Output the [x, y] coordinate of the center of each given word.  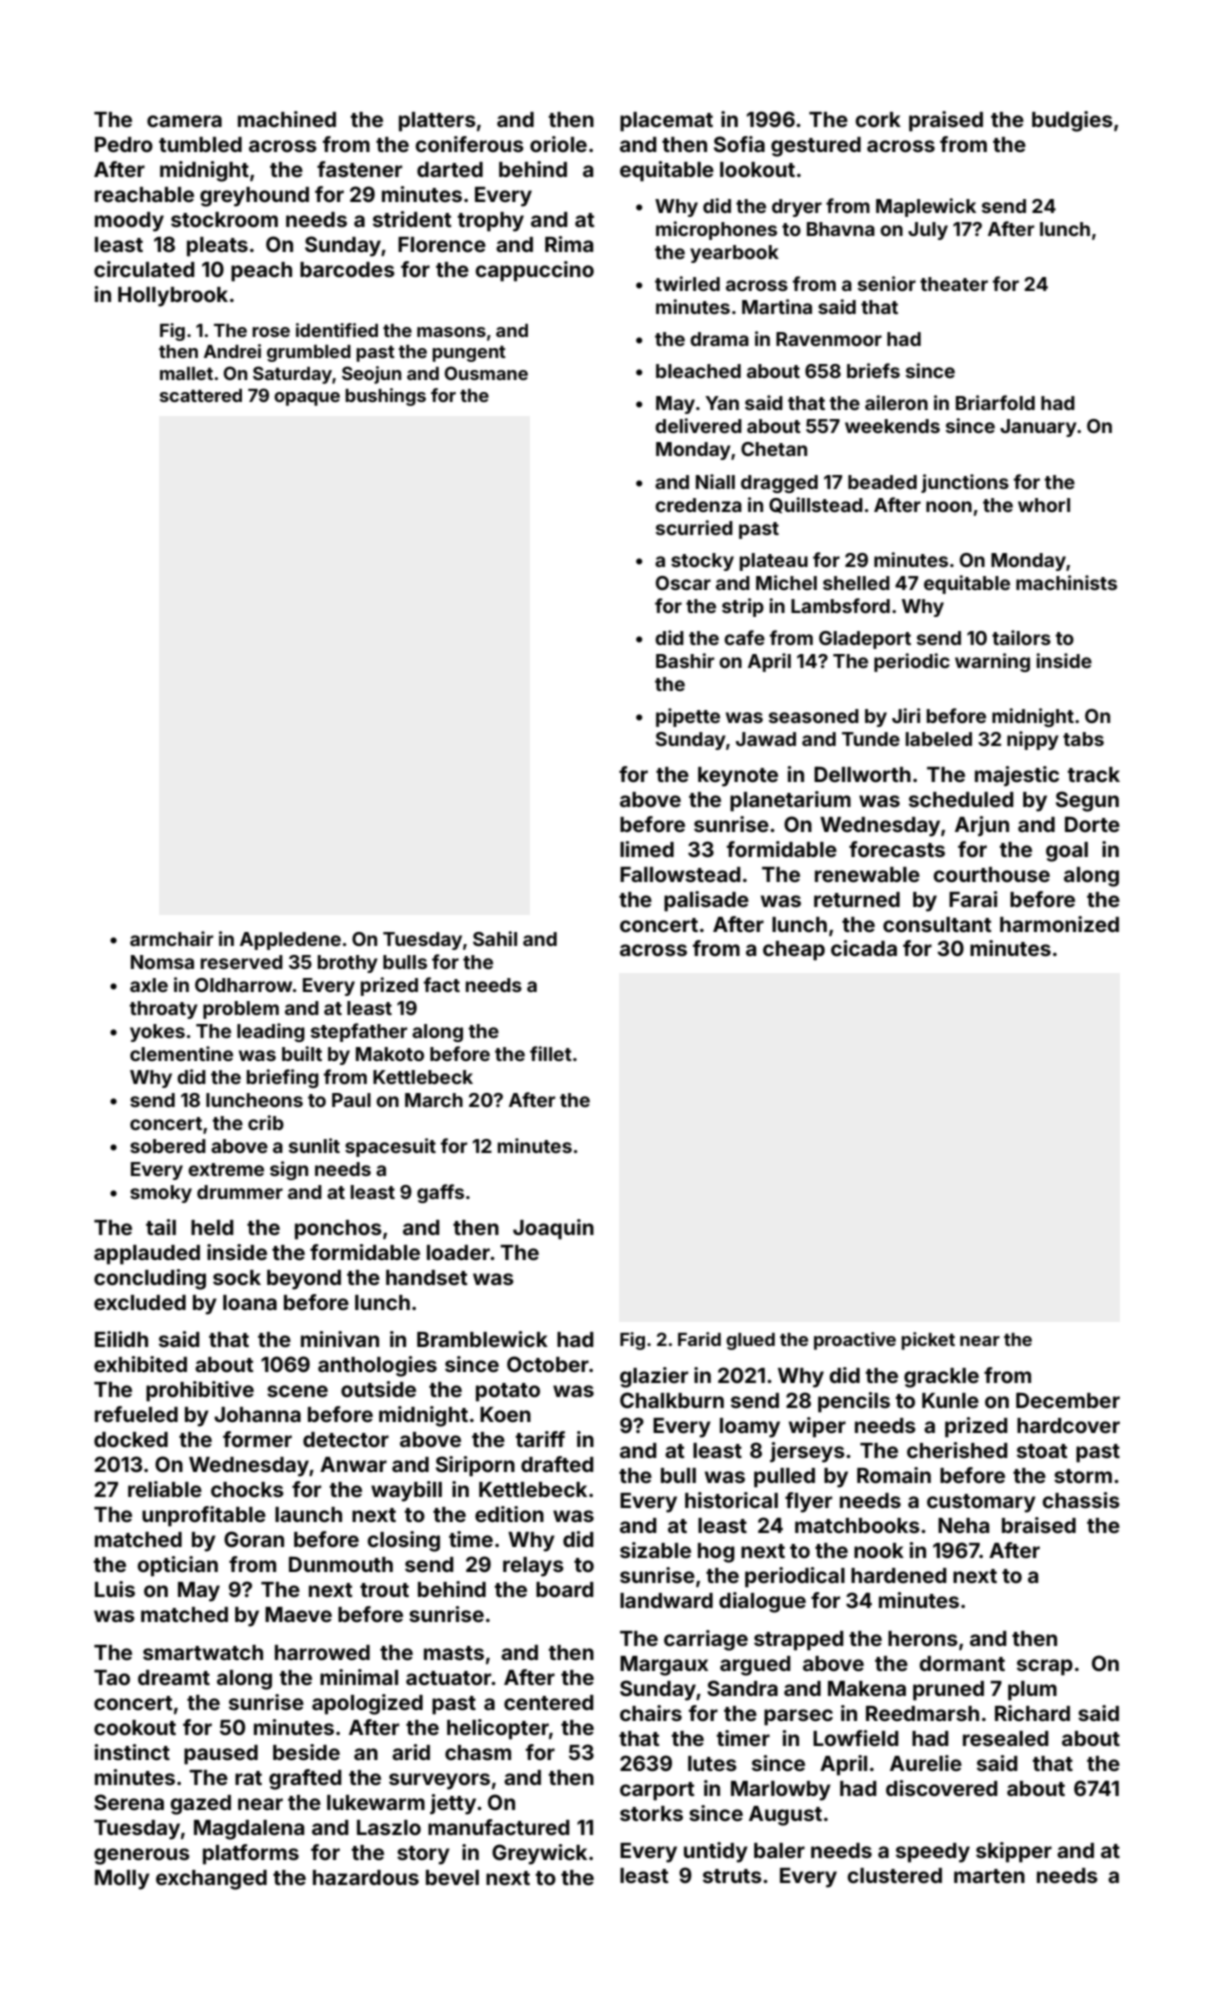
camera [184, 121]
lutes [712, 1763]
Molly [122, 1880]
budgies [1072, 121]
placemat [666, 122]
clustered [894, 1875]
